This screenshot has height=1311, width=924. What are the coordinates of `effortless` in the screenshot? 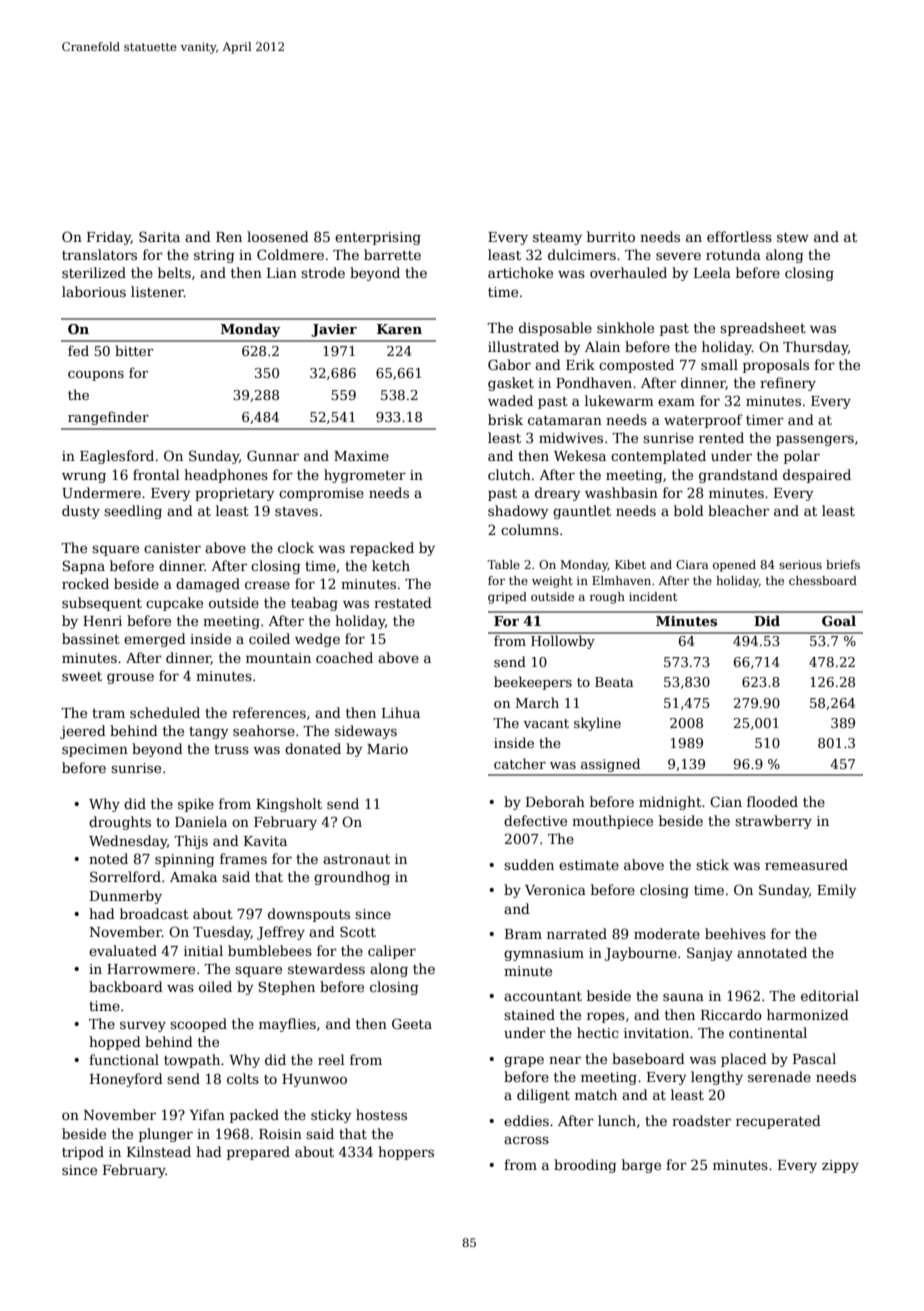 It's located at (739, 236).
